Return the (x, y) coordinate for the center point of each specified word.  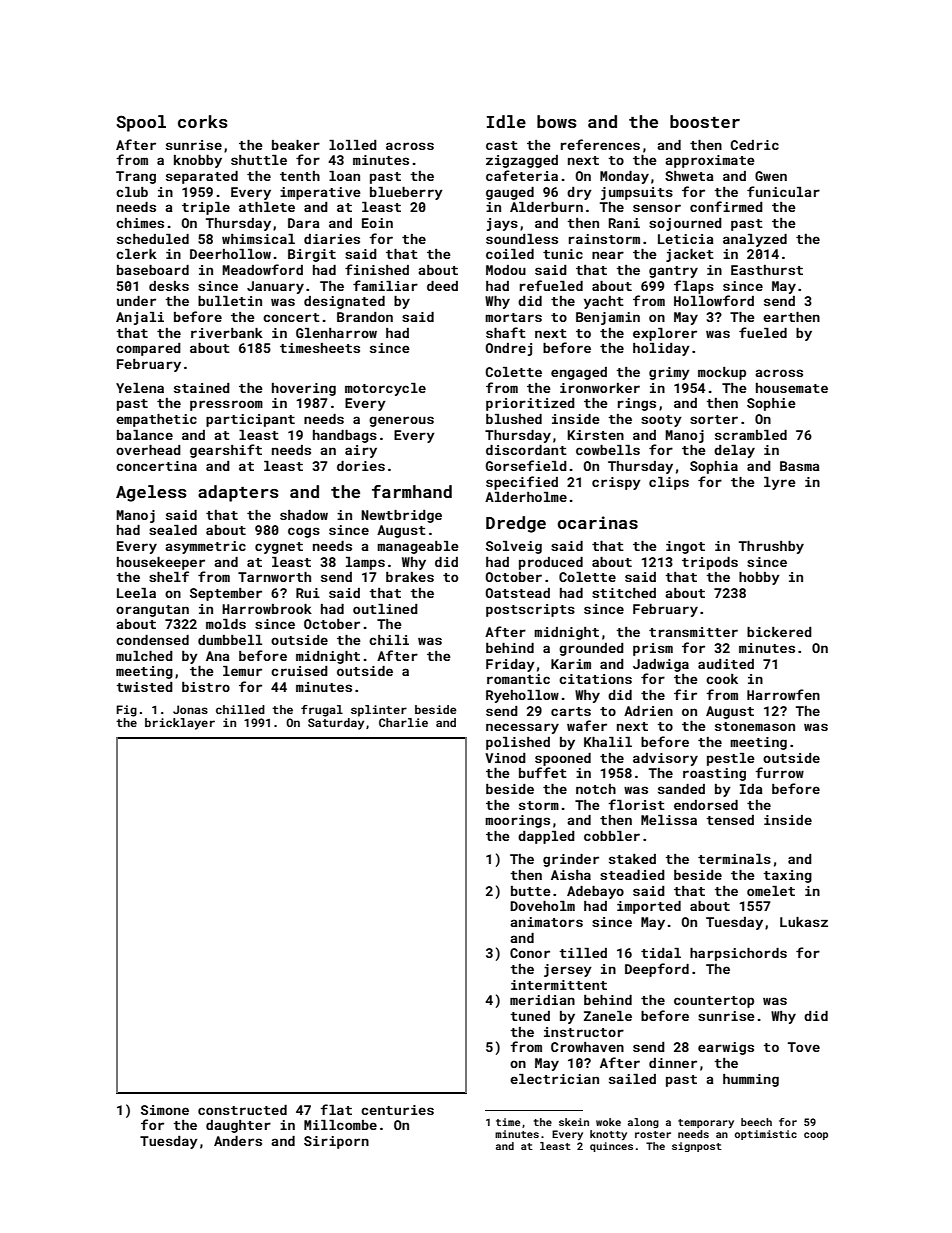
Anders (238, 1141)
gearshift (226, 451)
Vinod (505, 758)
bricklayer (180, 724)
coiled (510, 254)
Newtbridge (401, 516)
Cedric (755, 145)
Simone (165, 1110)
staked (632, 859)
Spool (141, 123)
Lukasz (804, 922)
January (275, 287)
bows (557, 121)
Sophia (714, 467)
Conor (530, 953)
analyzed (755, 240)
